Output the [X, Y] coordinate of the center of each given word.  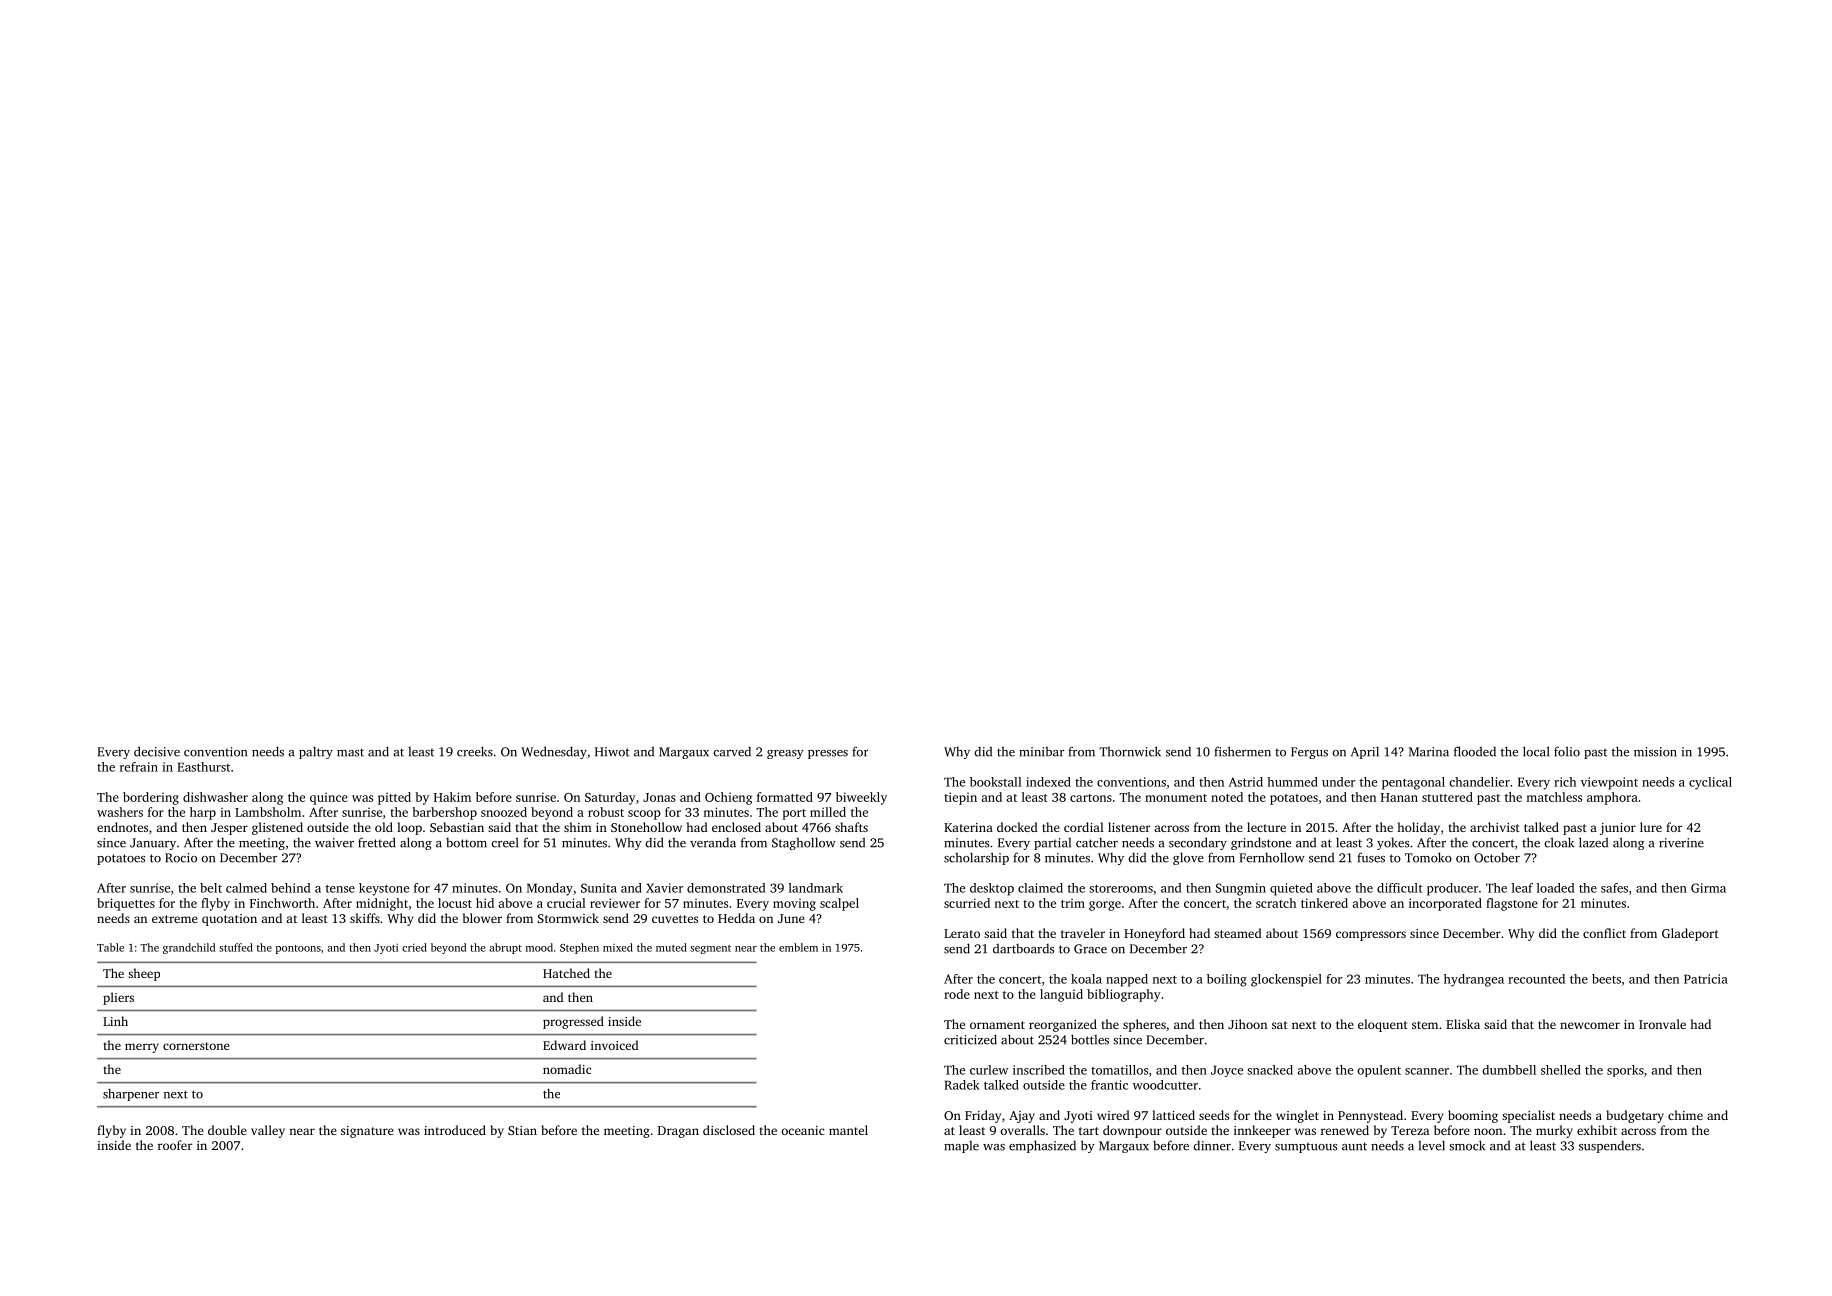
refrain [139, 767]
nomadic [567, 1069]
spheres [1144, 1025]
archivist [1495, 827]
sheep [144, 974]
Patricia [1706, 979]
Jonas [659, 797]
